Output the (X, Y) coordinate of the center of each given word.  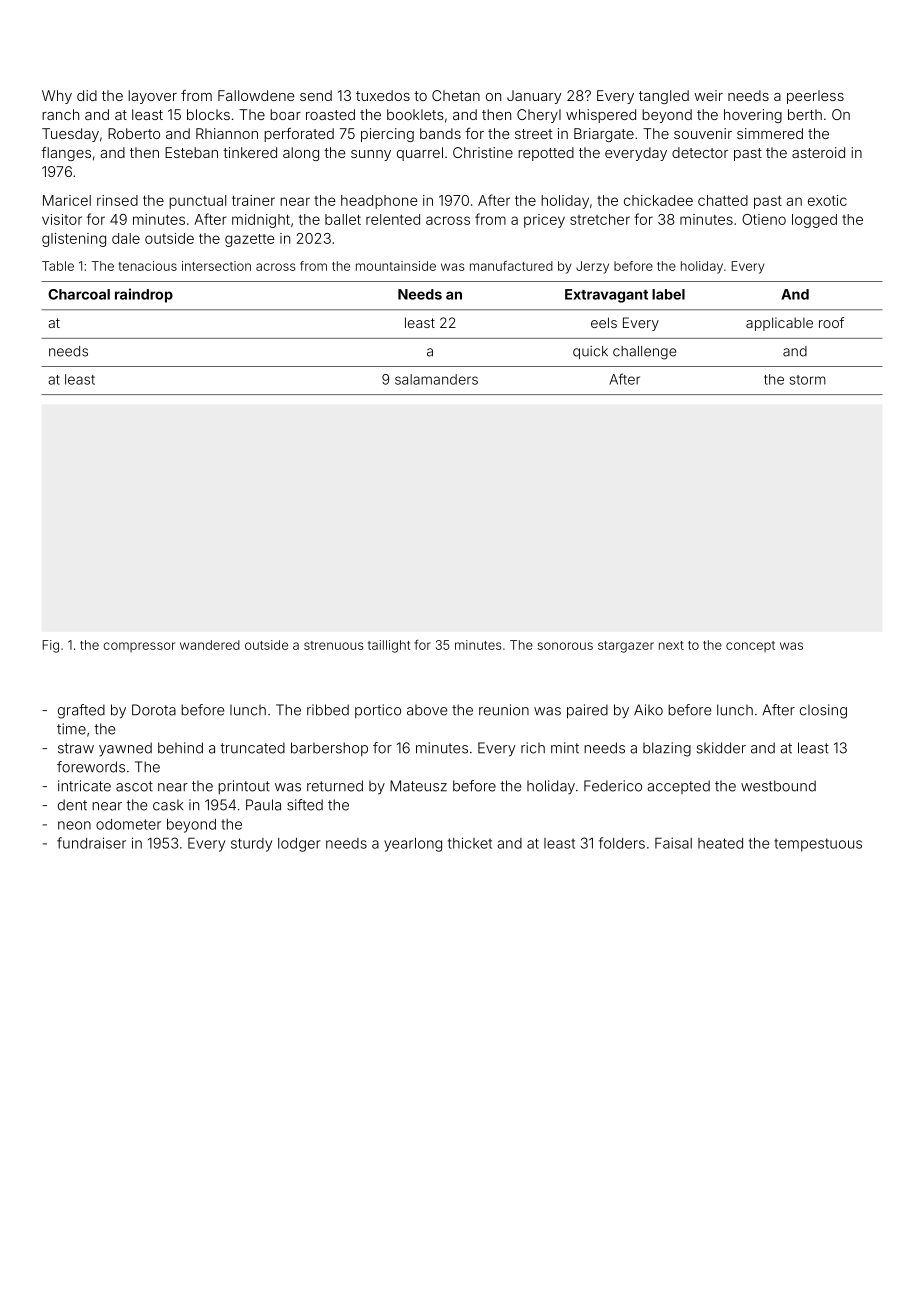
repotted (546, 154)
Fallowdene (256, 95)
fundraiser (91, 843)
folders (622, 843)
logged (814, 221)
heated (720, 843)
